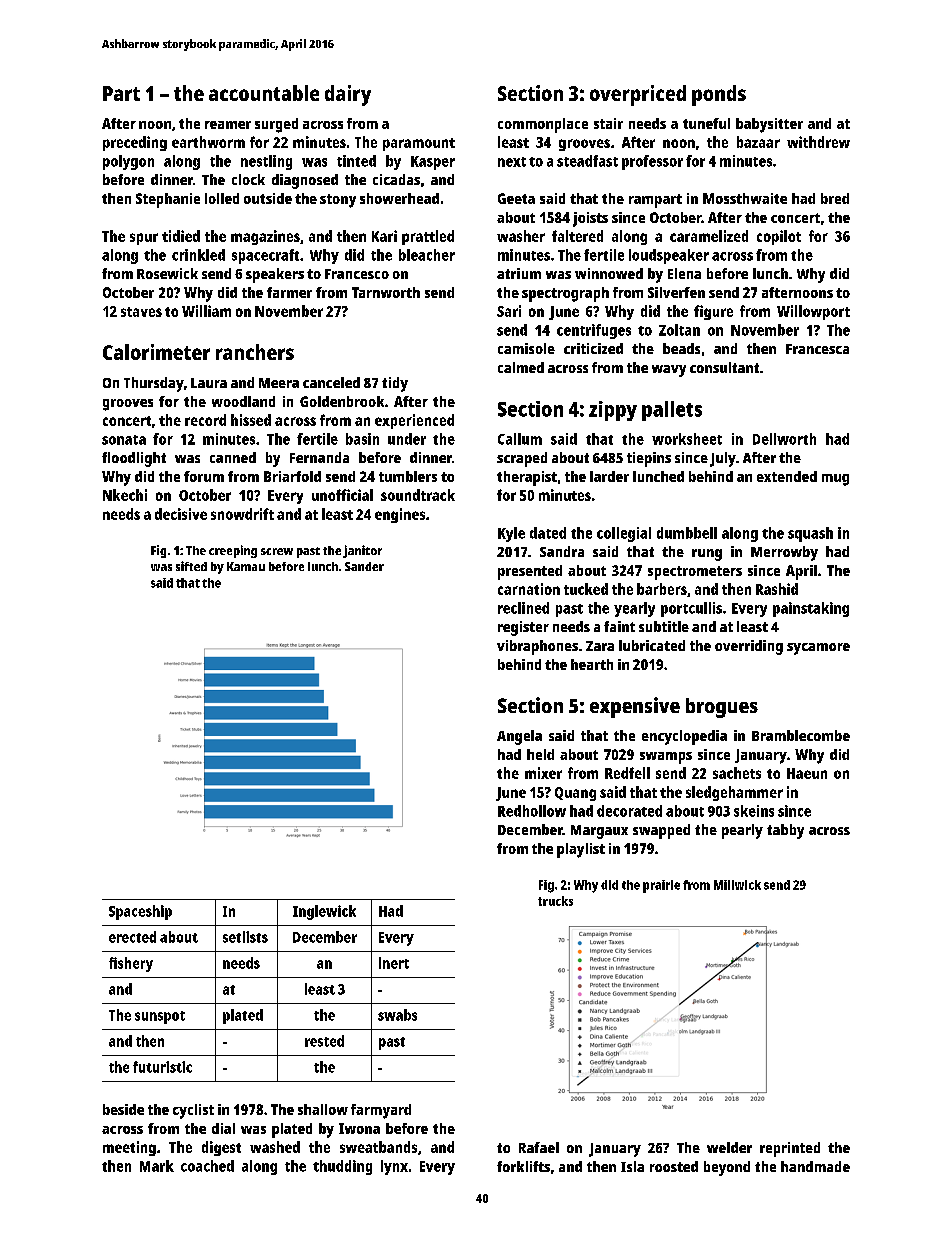  What do you see at coordinates (427, 255) in the document?
I see `bleacher` at bounding box center [427, 255].
